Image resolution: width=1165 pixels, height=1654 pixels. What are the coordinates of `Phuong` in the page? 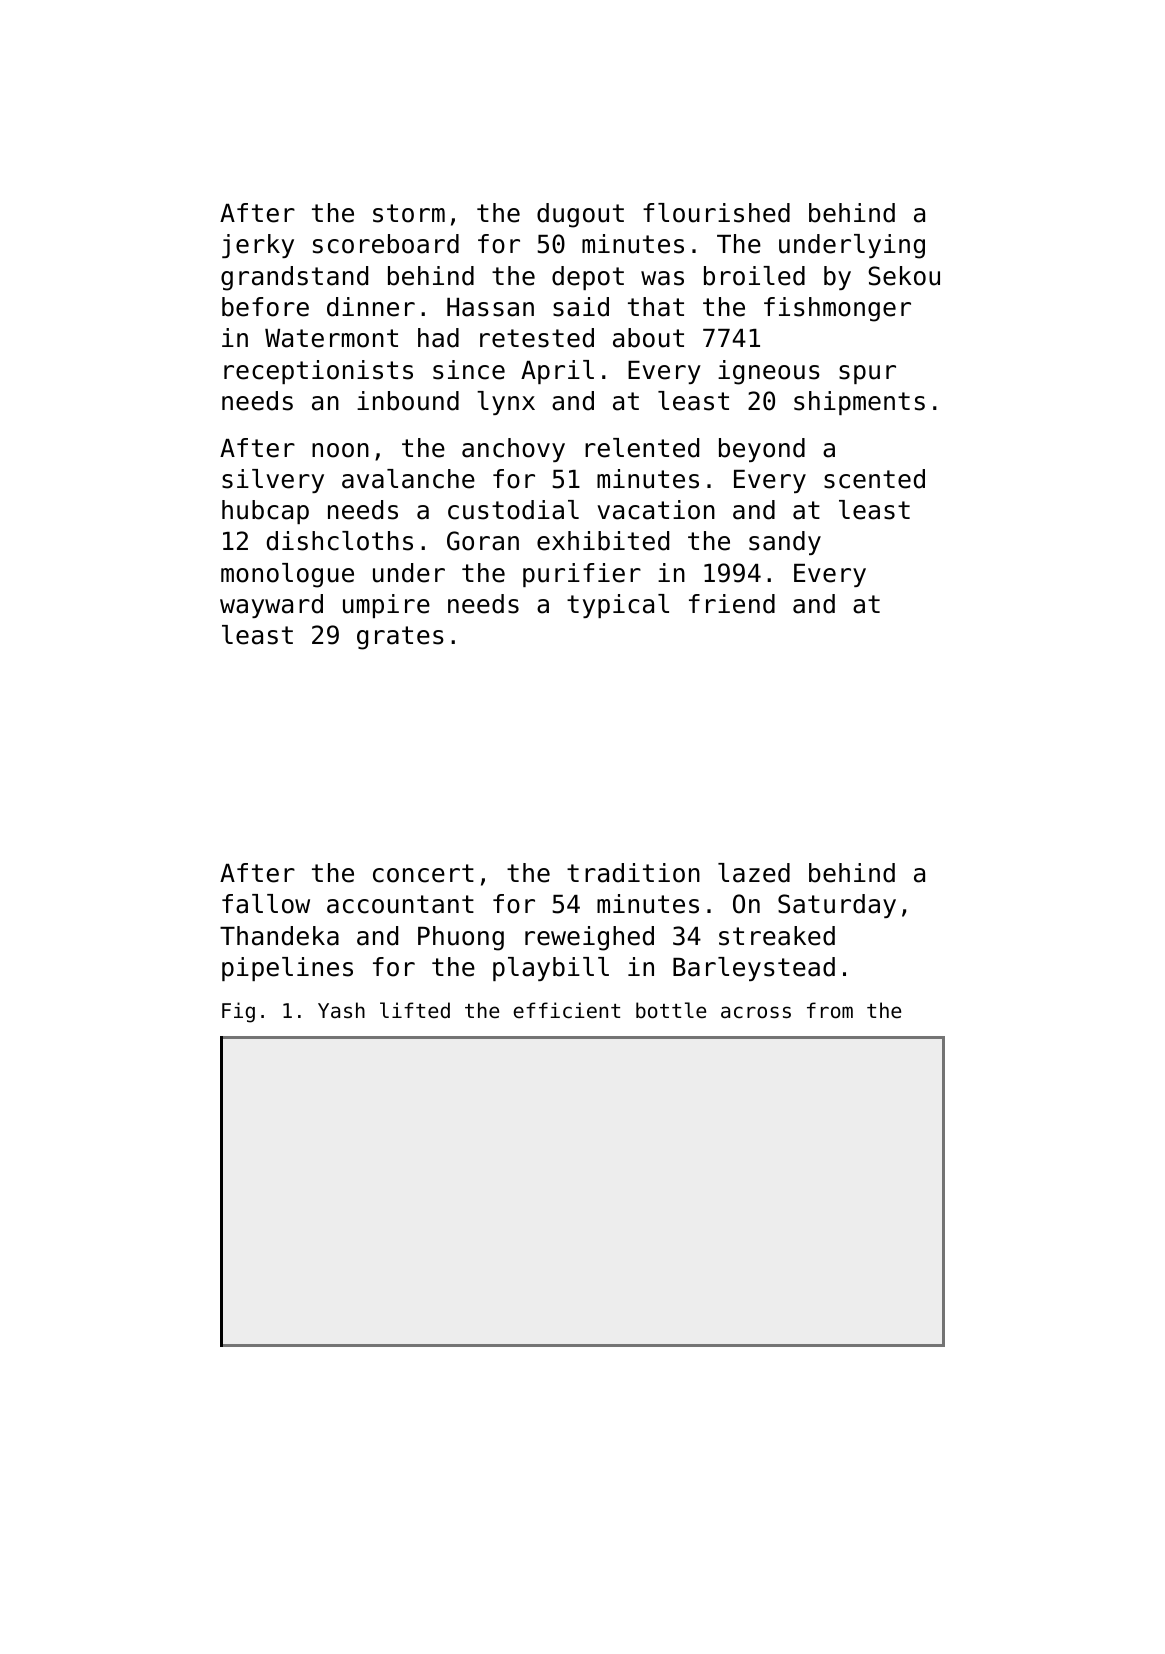 It's located at (461, 938).
